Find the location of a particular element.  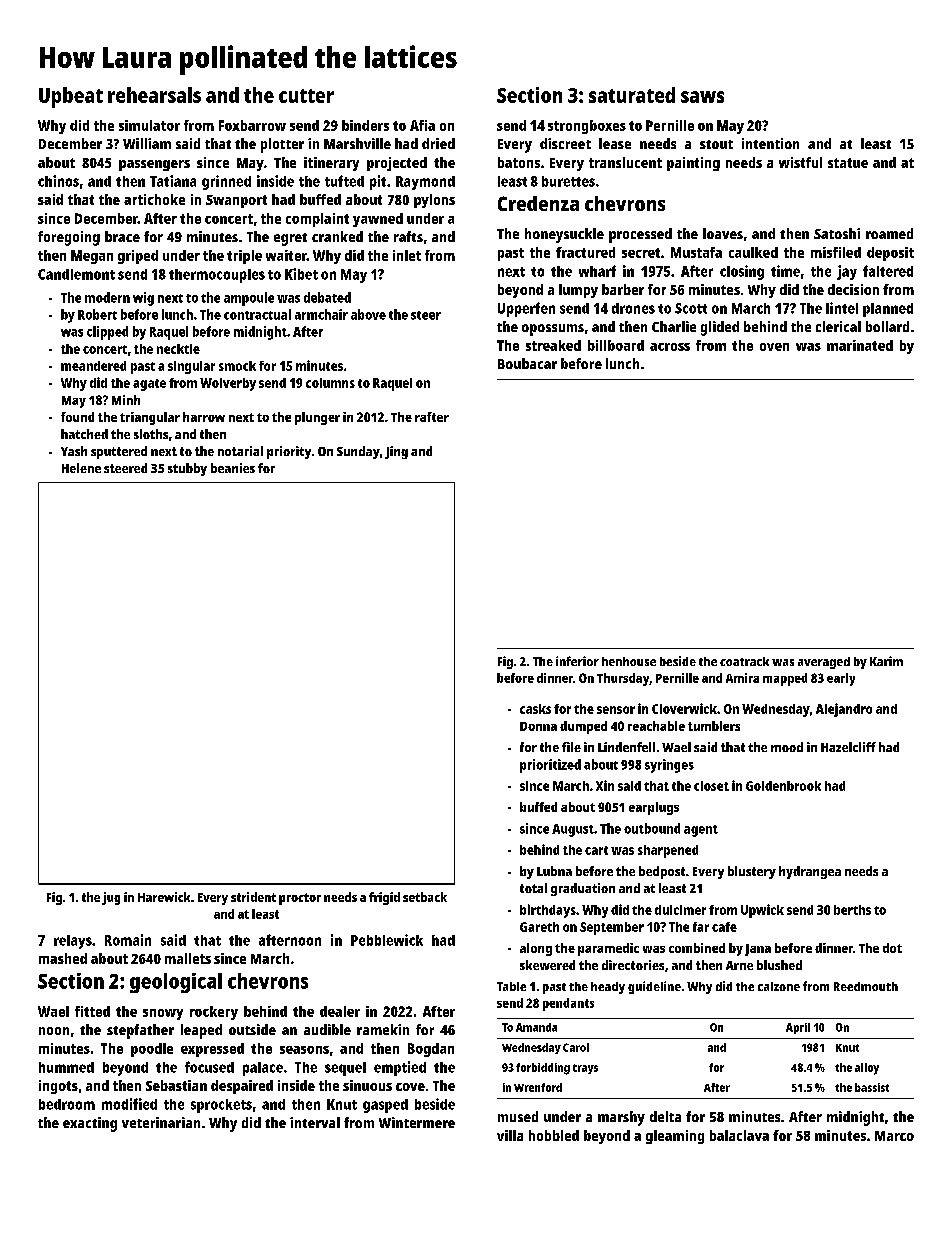

glided is located at coordinates (720, 328).
